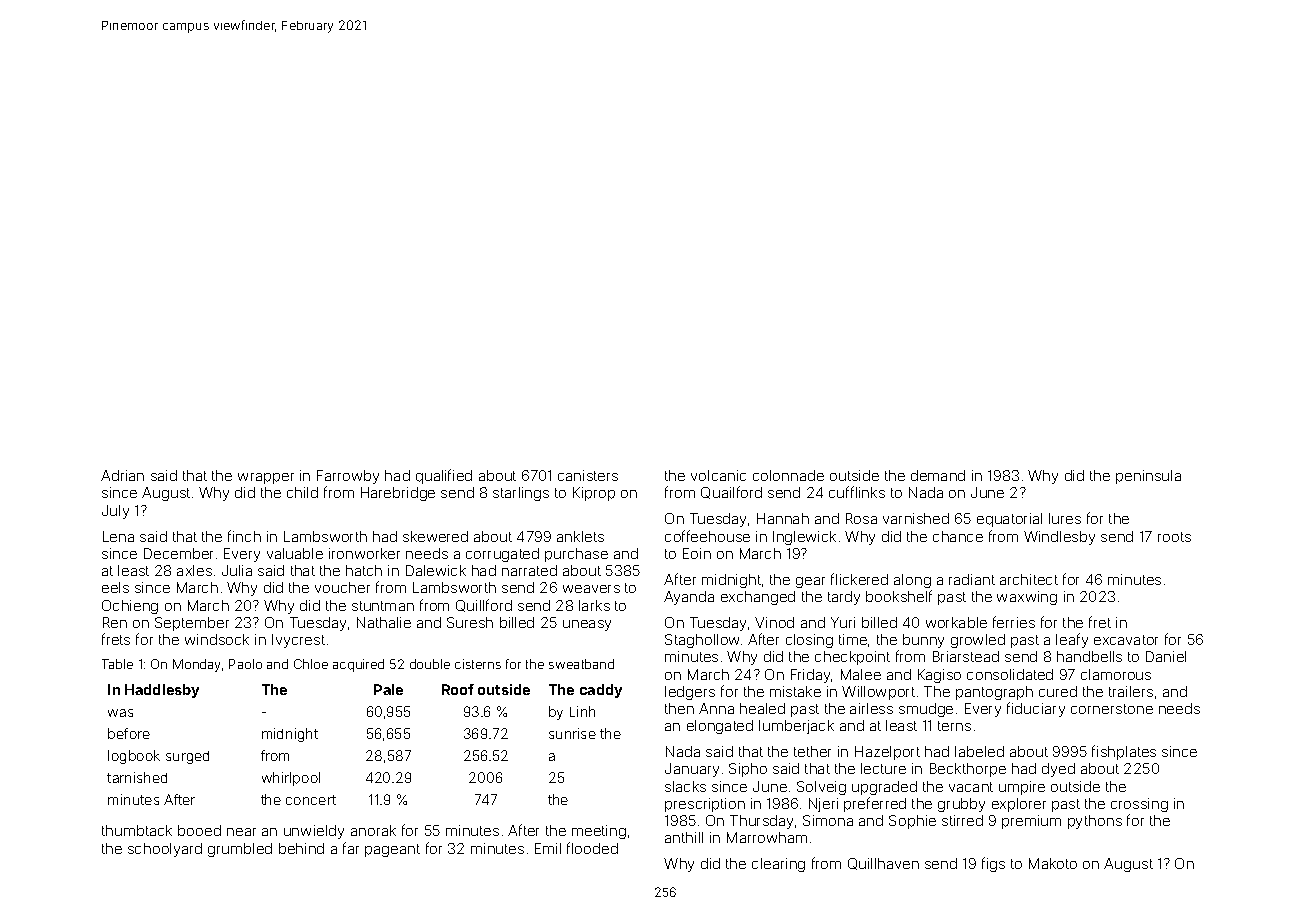 The height and width of the screenshot is (924, 1308). What do you see at coordinates (244, 536) in the screenshot?
I see `finch` at bounding box center [244, 536].
